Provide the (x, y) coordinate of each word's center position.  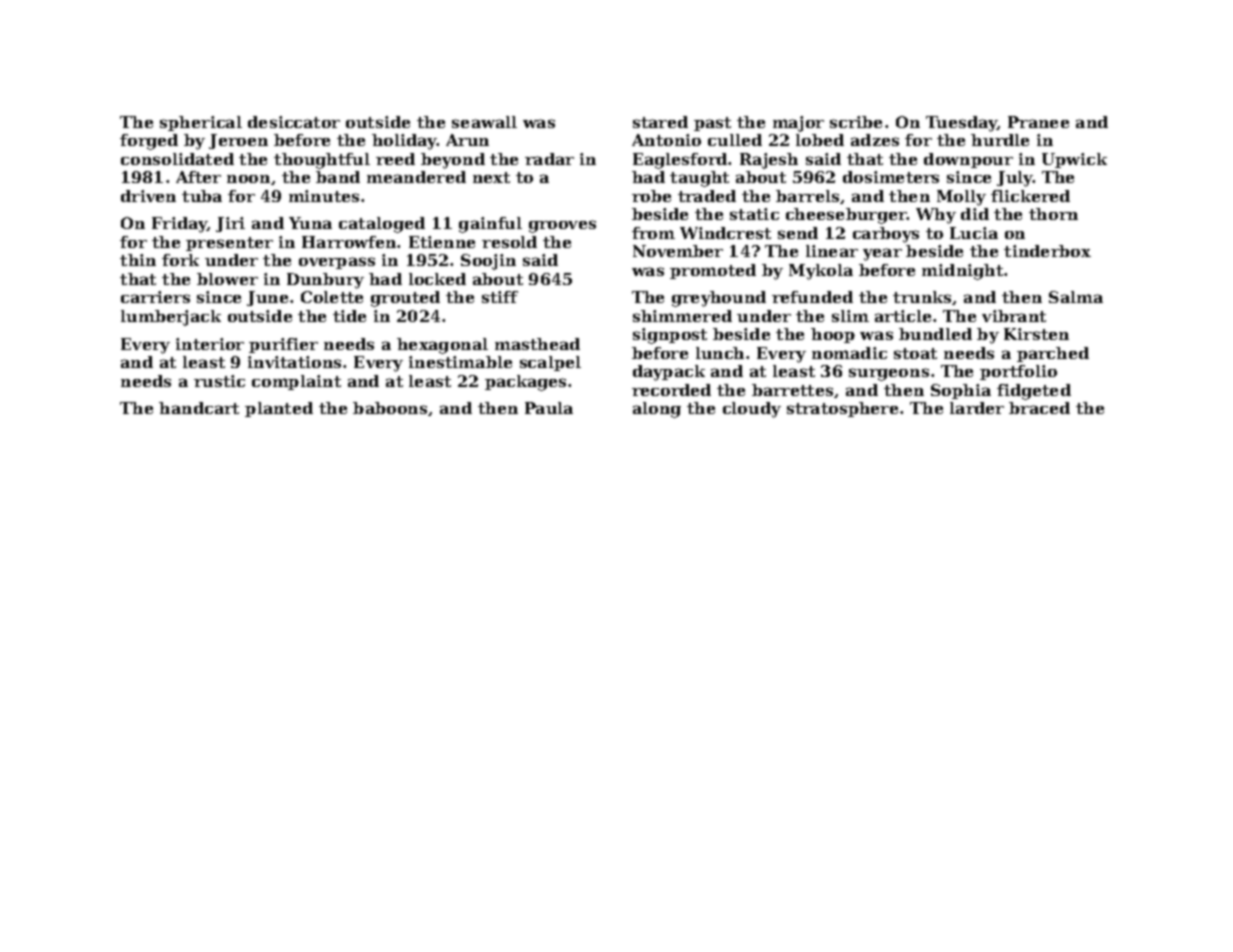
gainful (490, 225)
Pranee (1038, 122)
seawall (484, 122)
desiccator (294, 122)
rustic (219, 381)
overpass (337, 263)
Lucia (974, 233)
